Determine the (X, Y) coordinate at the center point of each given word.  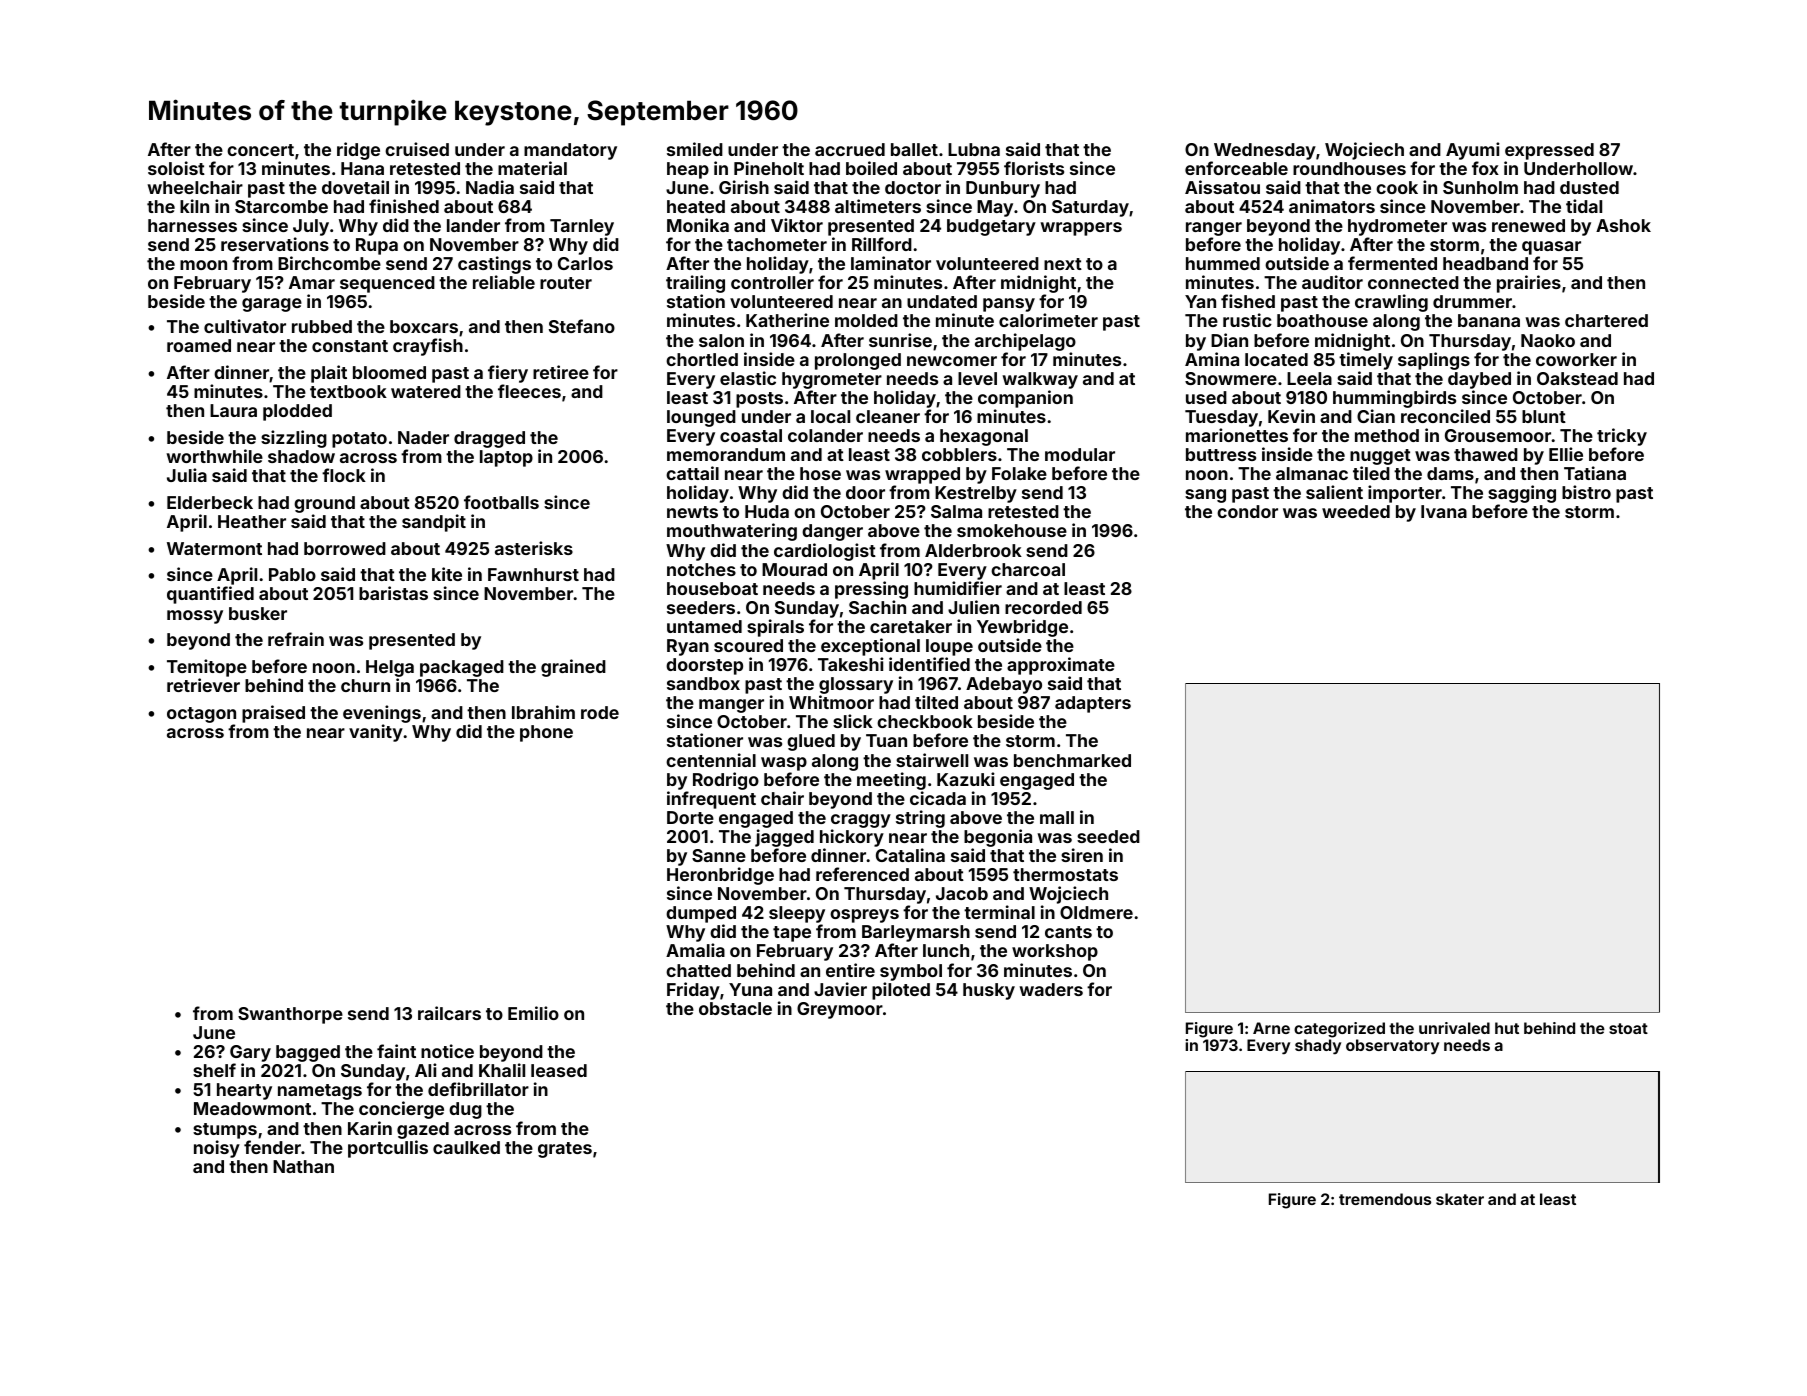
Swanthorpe (290, 1015)
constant (350, 346)
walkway (1040, 380)
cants (1068, 932)
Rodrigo (726, 781)
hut (1507, 1028)
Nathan (303, 1166)
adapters (1093, 704)
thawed (1486, 454)
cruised (417, 149)
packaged (462, 668)
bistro (1586, 492)
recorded (1043, 607)
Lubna (974, 149)
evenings (382, 714)
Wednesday (1265, 151)
